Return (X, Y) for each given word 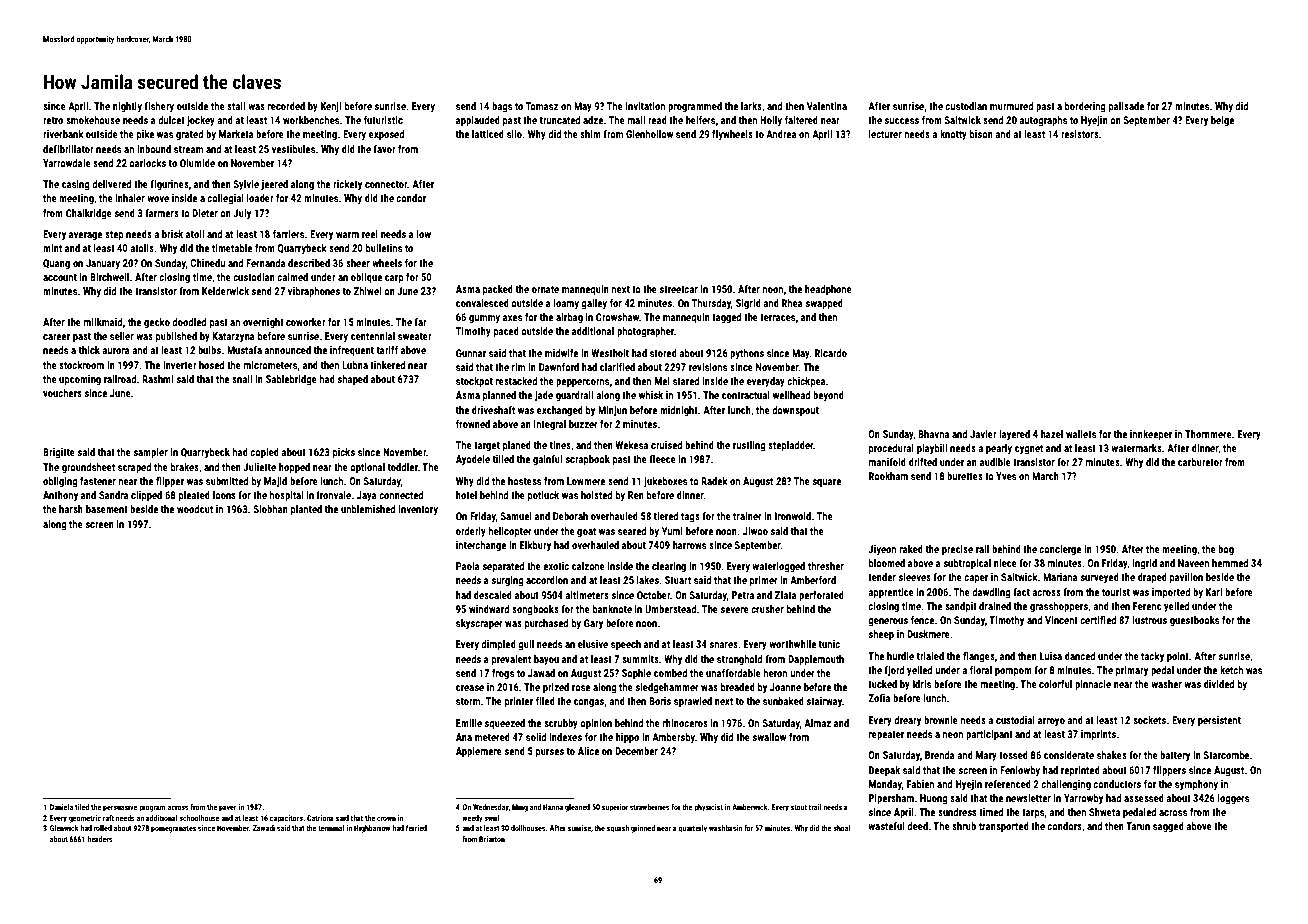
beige (1222, 121)
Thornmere (1208, 434)
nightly (127, 107)
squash (618, 829)
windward (489, 609)
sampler (150, 453)
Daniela (61, 807)
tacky (1152, 657)
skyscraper (479, 624)
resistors (1080, 134)
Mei (662, 381)
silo (514, 134)
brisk (172, 234)
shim (590, 134)
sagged (1168, 827)
